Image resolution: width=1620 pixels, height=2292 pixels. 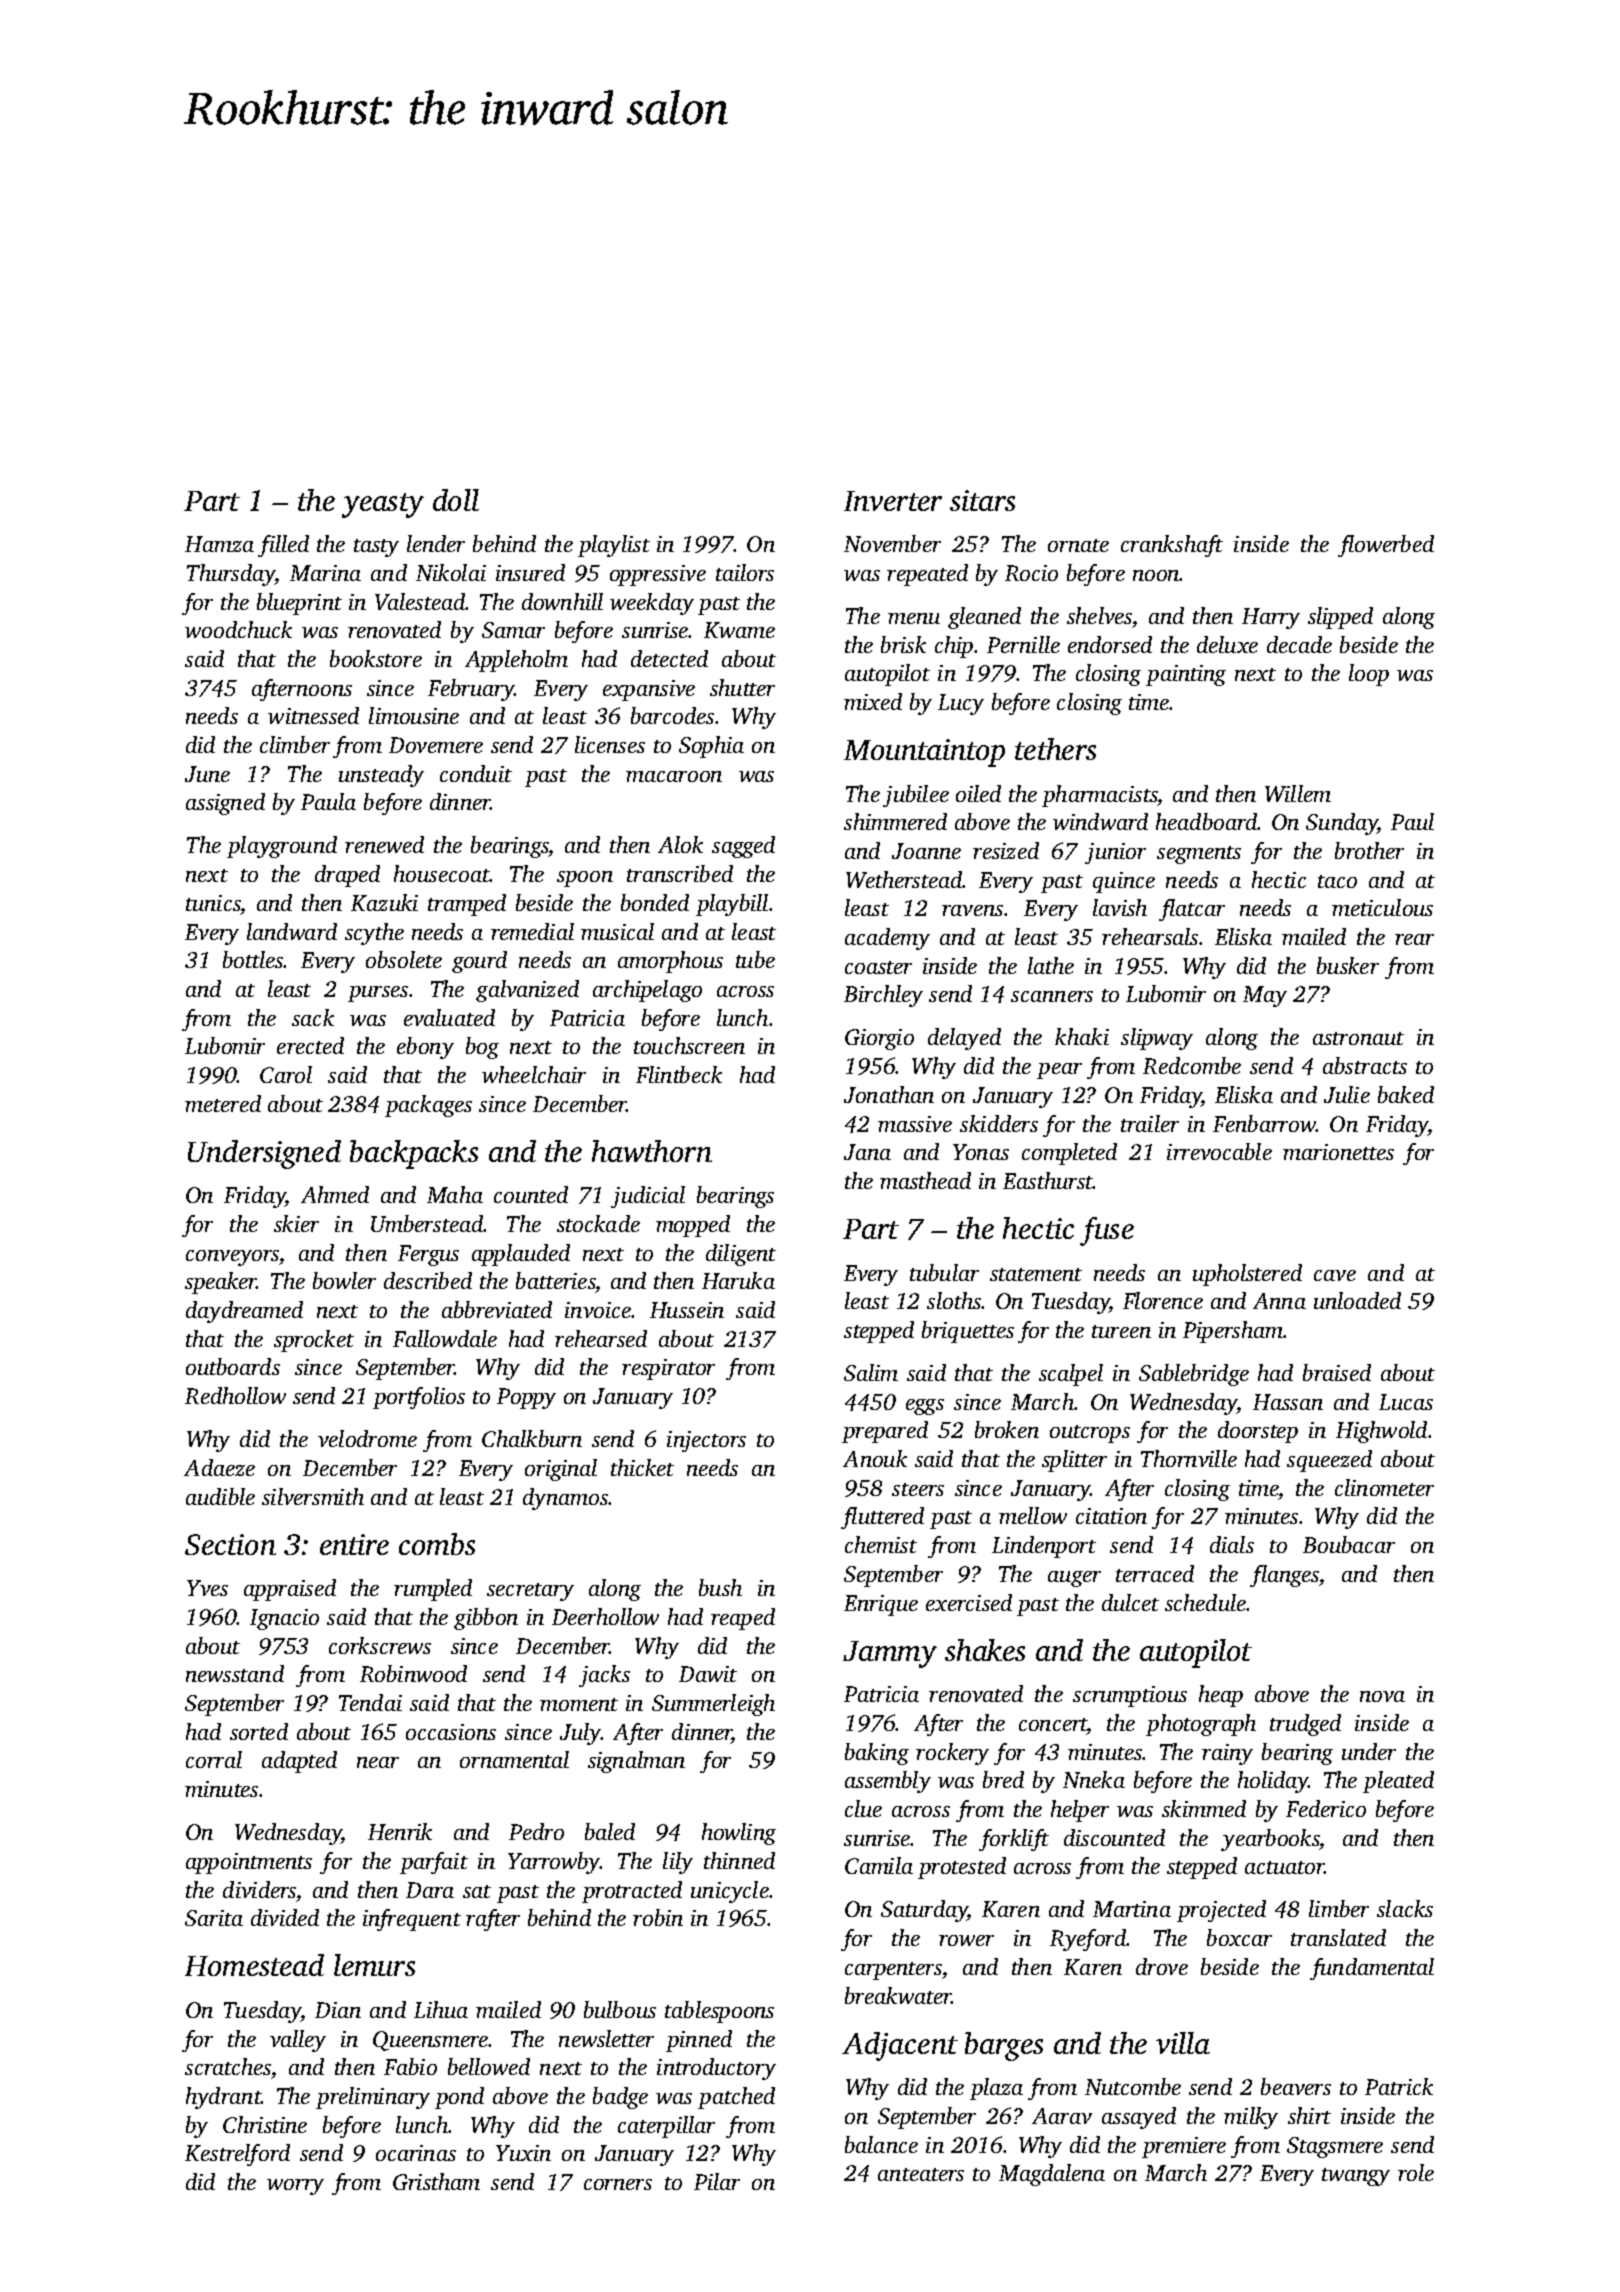 What do you see at coordinates (736, 2098) in the screenshot?
I see `patched` at bounding box center [736, 2098].
